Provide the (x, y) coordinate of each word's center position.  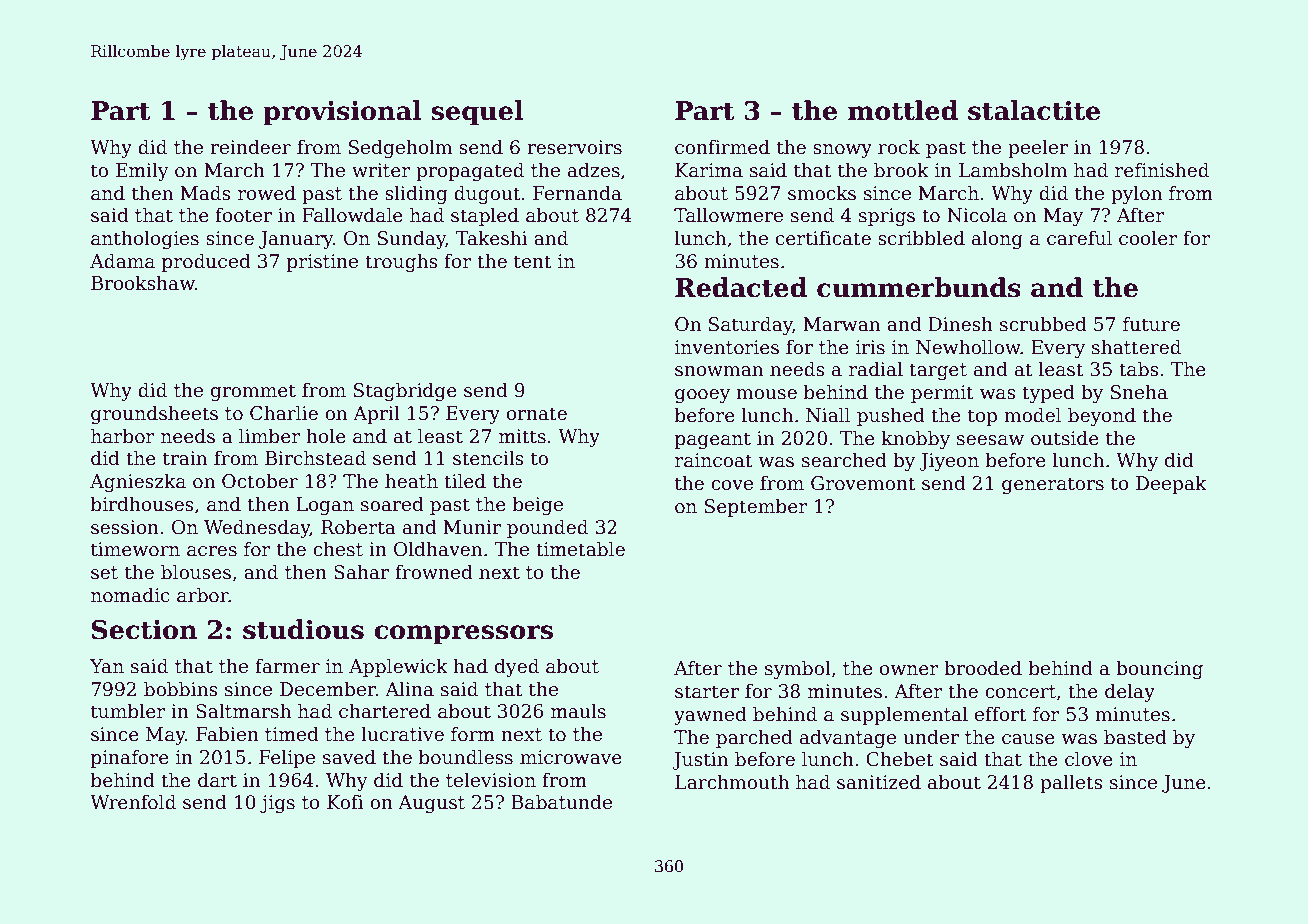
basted (1135, 737)
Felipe (287, 758)
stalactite (1034, 110)
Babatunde (561, 802)
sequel (477, 112)
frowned (434, 572)
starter (707, 692)
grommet (253, 392)
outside (1065, 438)
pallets (1071, 783)
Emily (142, 171)
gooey (702, 396)
